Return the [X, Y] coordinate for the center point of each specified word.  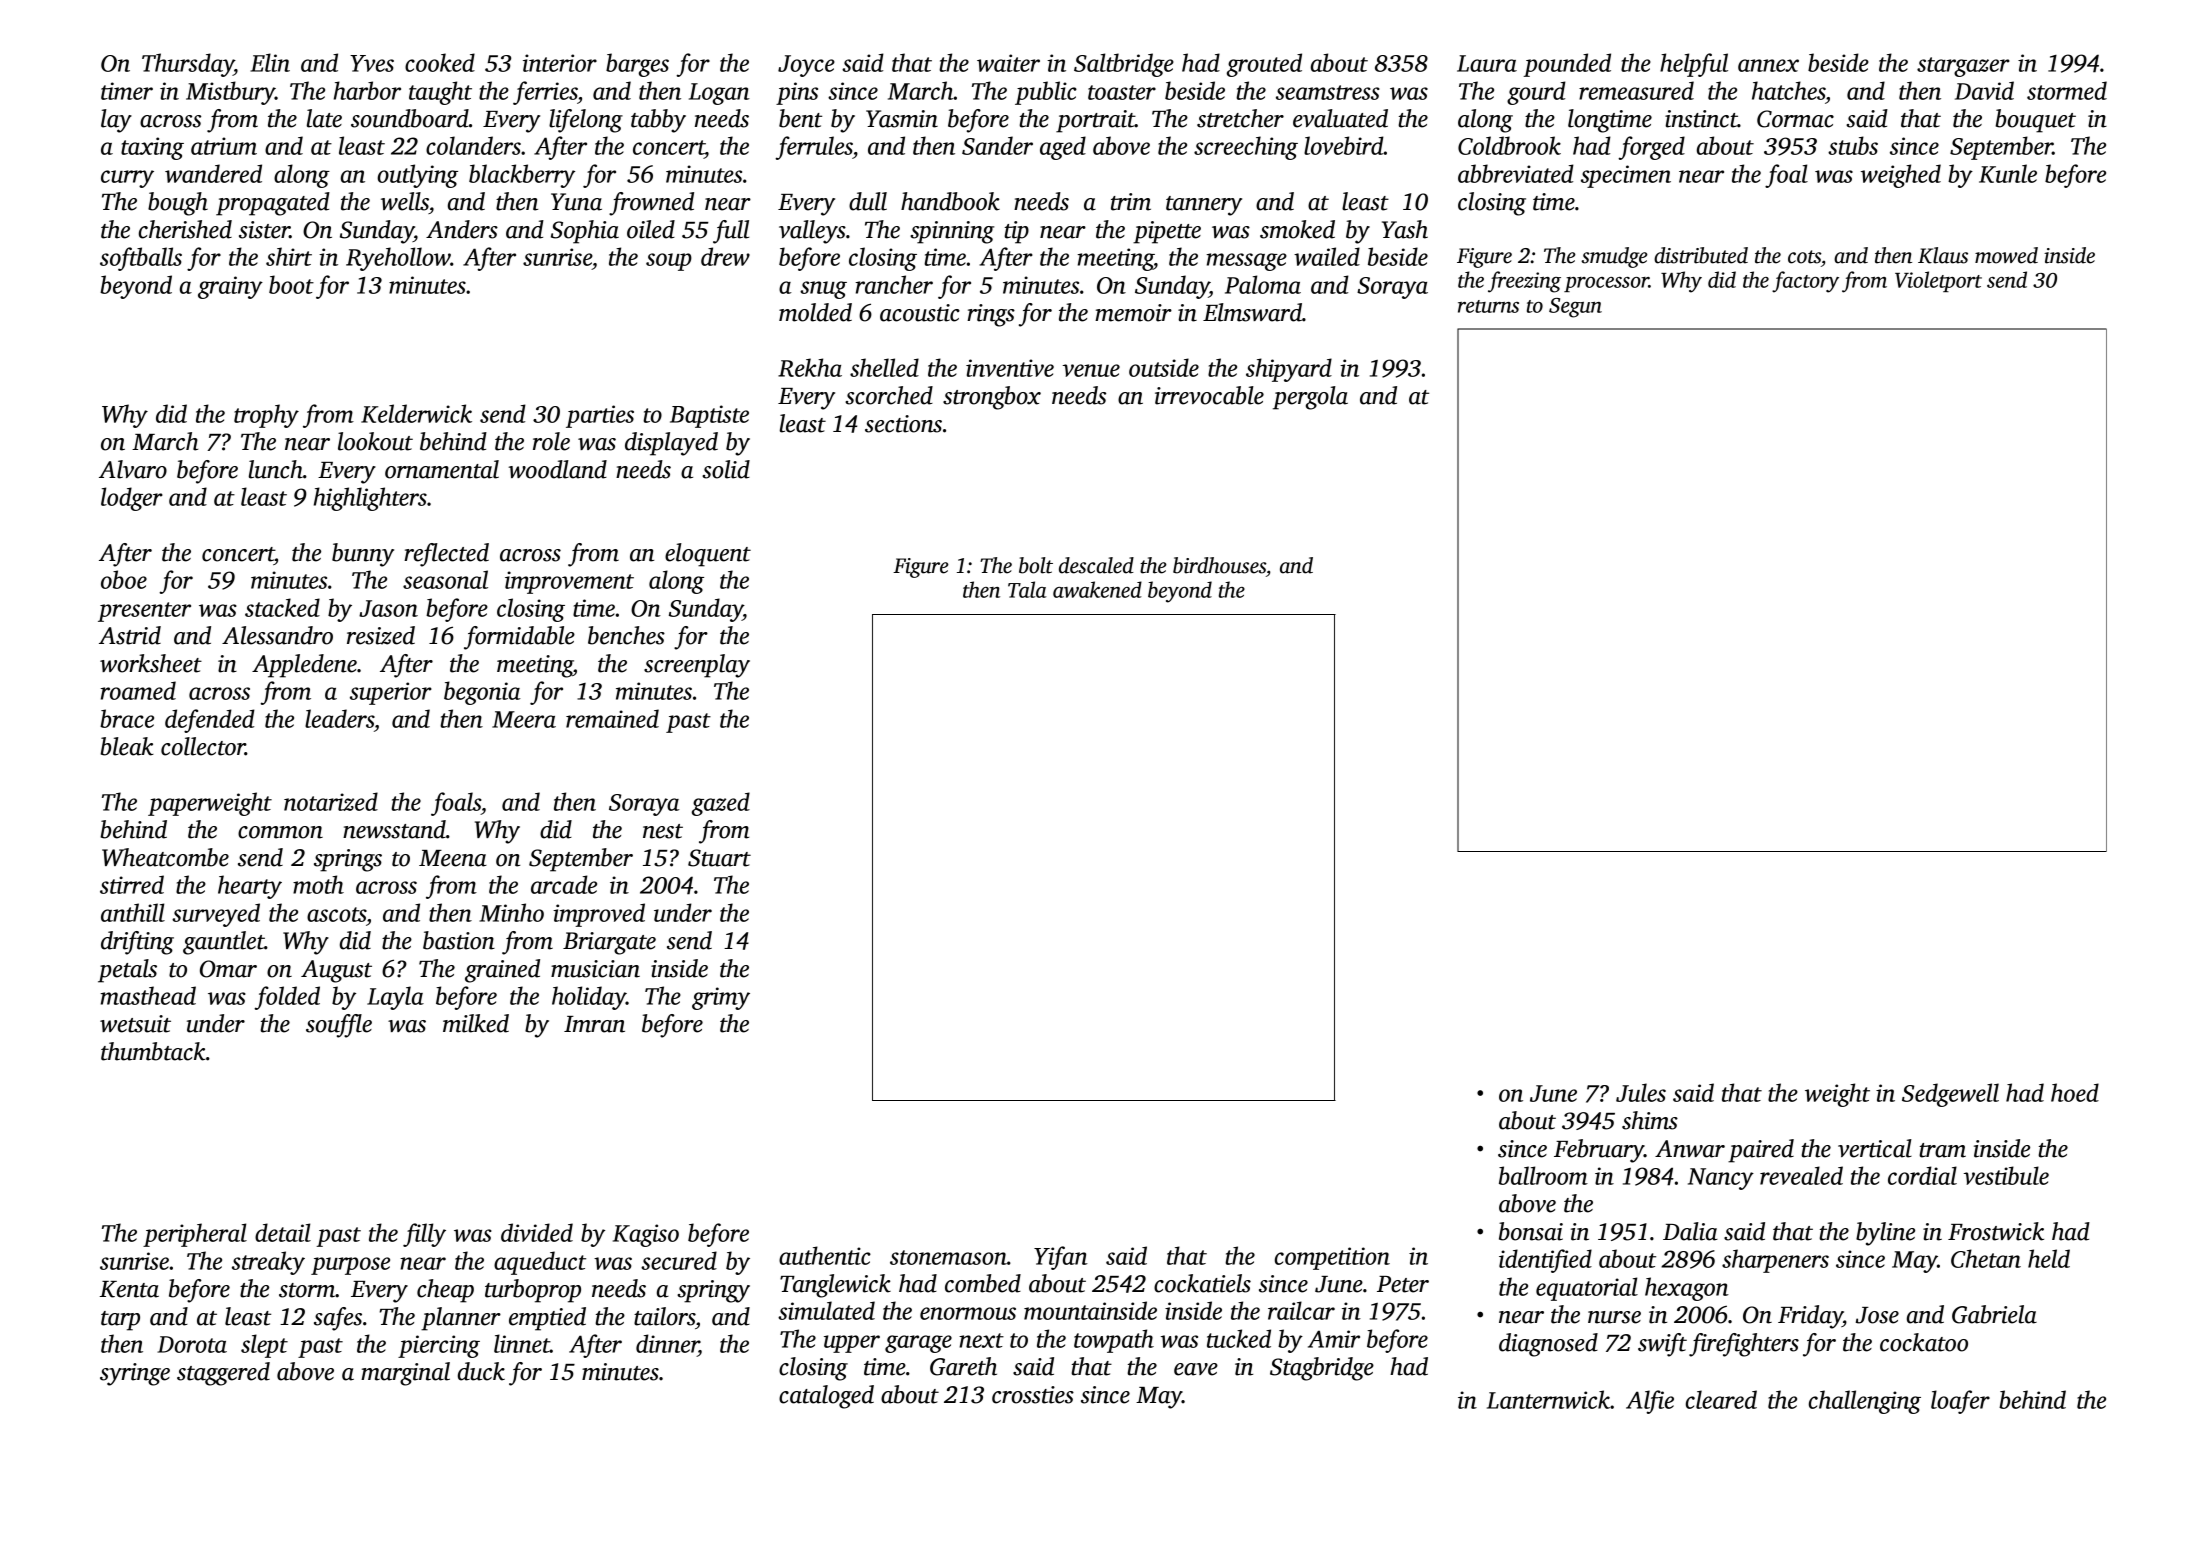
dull [868, 201]
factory [1805, 282]
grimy [721, 998]
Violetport [1938, 281]
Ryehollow [398, 259]
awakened [1097, 589]
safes [338, 1319]
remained [612, 718]
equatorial [1587, 1289]
